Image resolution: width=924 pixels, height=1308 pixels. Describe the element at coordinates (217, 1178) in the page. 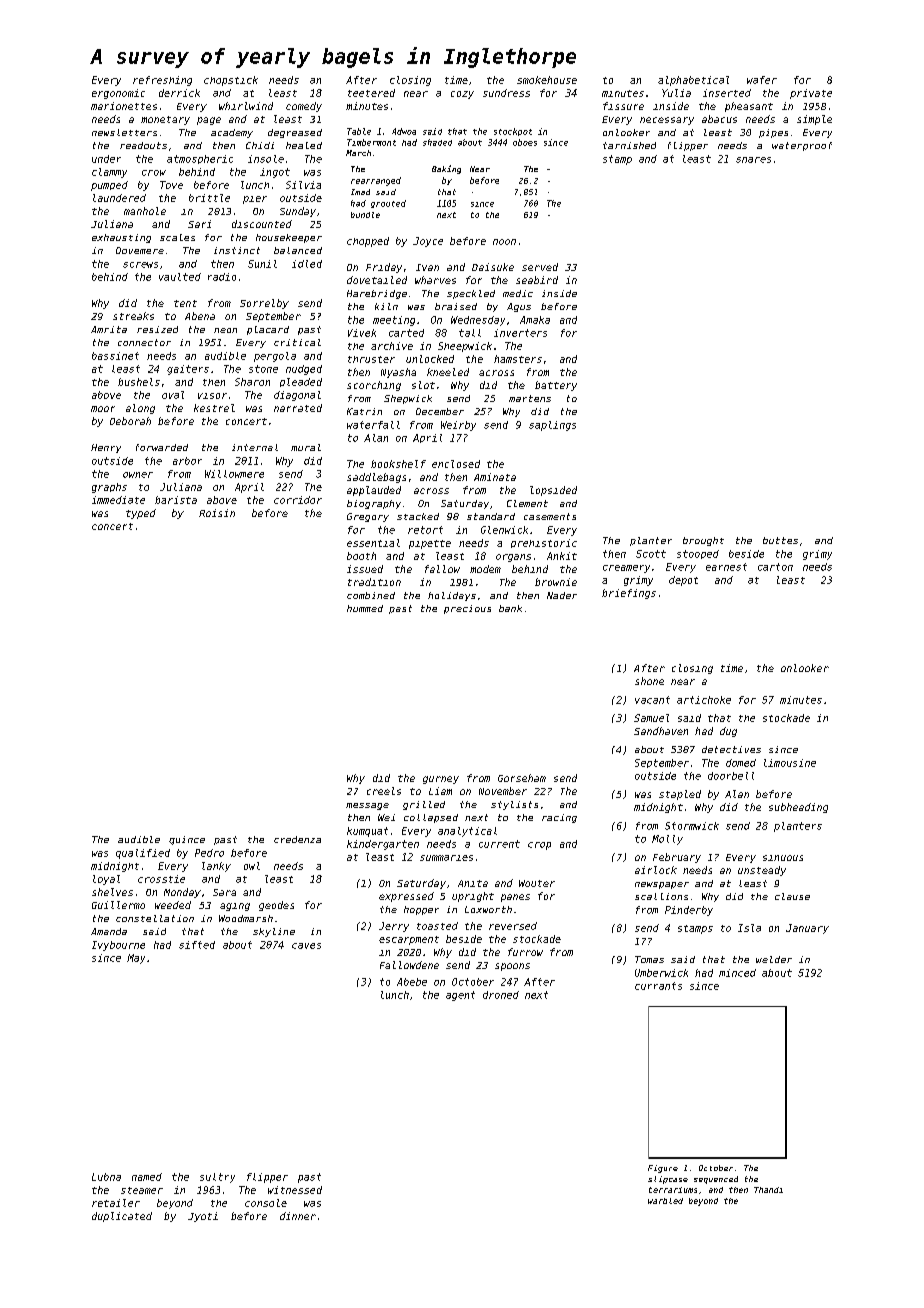

I see `sultry` at that location.
